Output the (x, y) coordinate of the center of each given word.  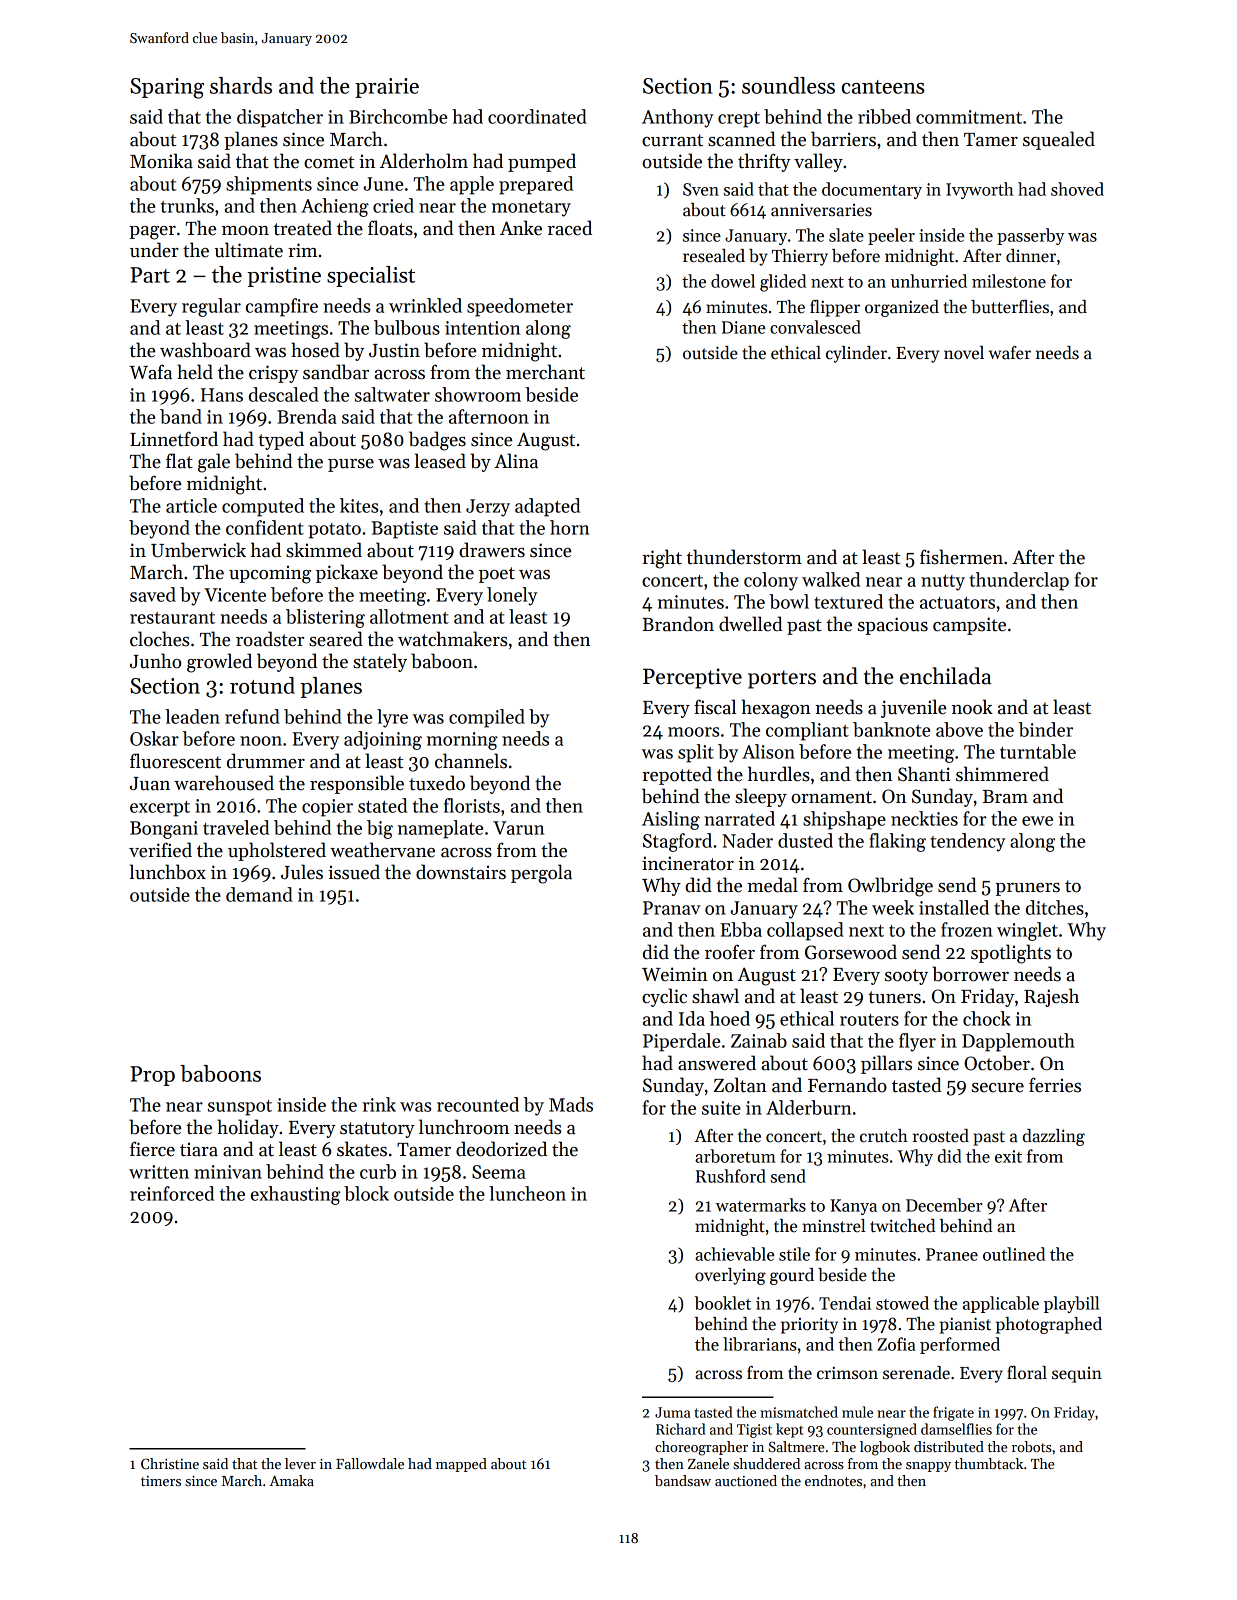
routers (869, 1020)
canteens (883, 87)
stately (380, 662)
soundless (788, 85)
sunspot (240, 1108)
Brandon (678, 624)
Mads (571, 1104)
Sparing (167, 88)
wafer (1010, 353)
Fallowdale (370, 1463)
